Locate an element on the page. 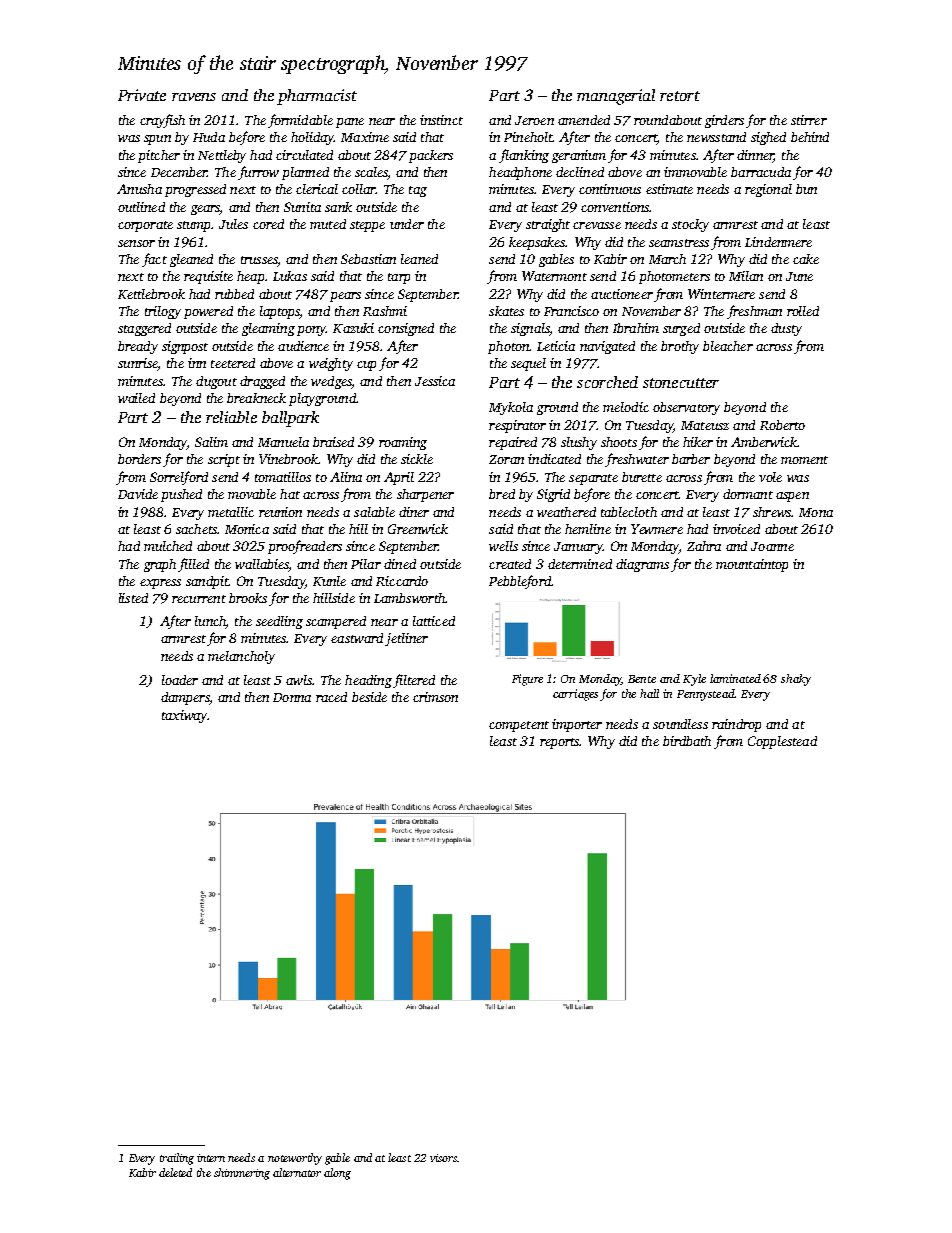 The image size is (952, 1233). shaky is located at coordinates (796, 680).
